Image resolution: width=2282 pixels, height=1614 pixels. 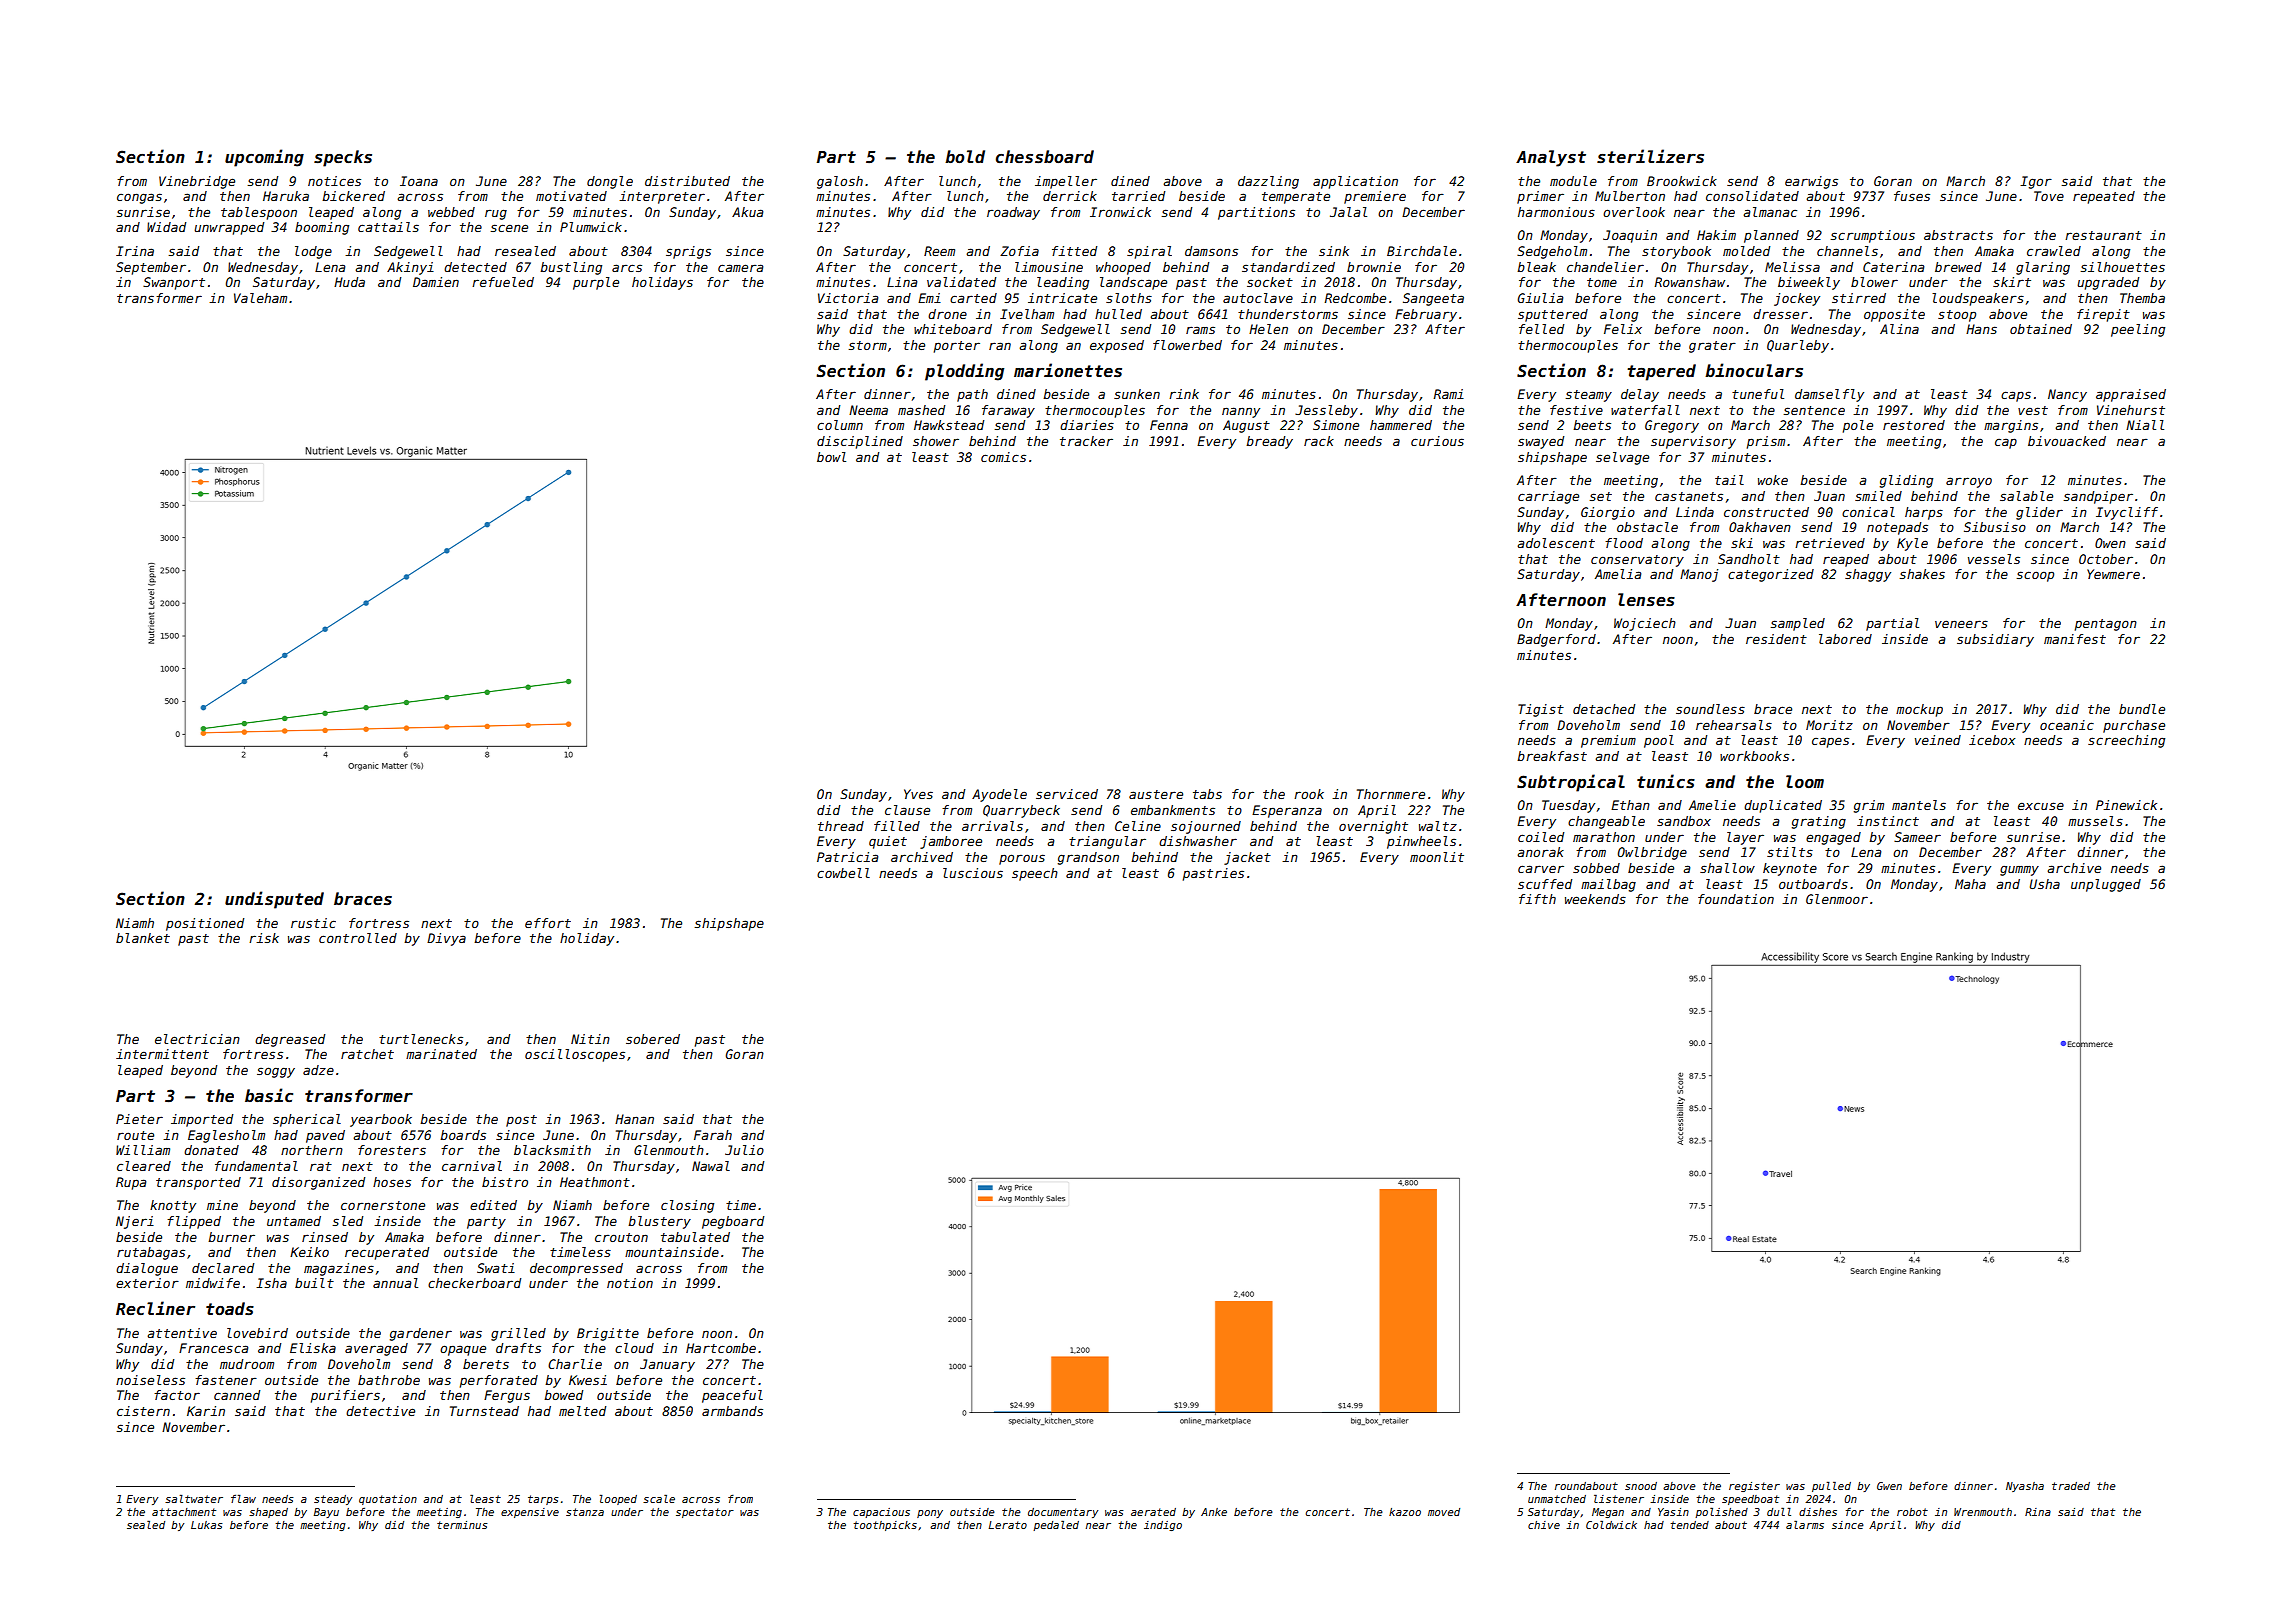 I want to click on Bayu, so click(x=326, y=1513).
